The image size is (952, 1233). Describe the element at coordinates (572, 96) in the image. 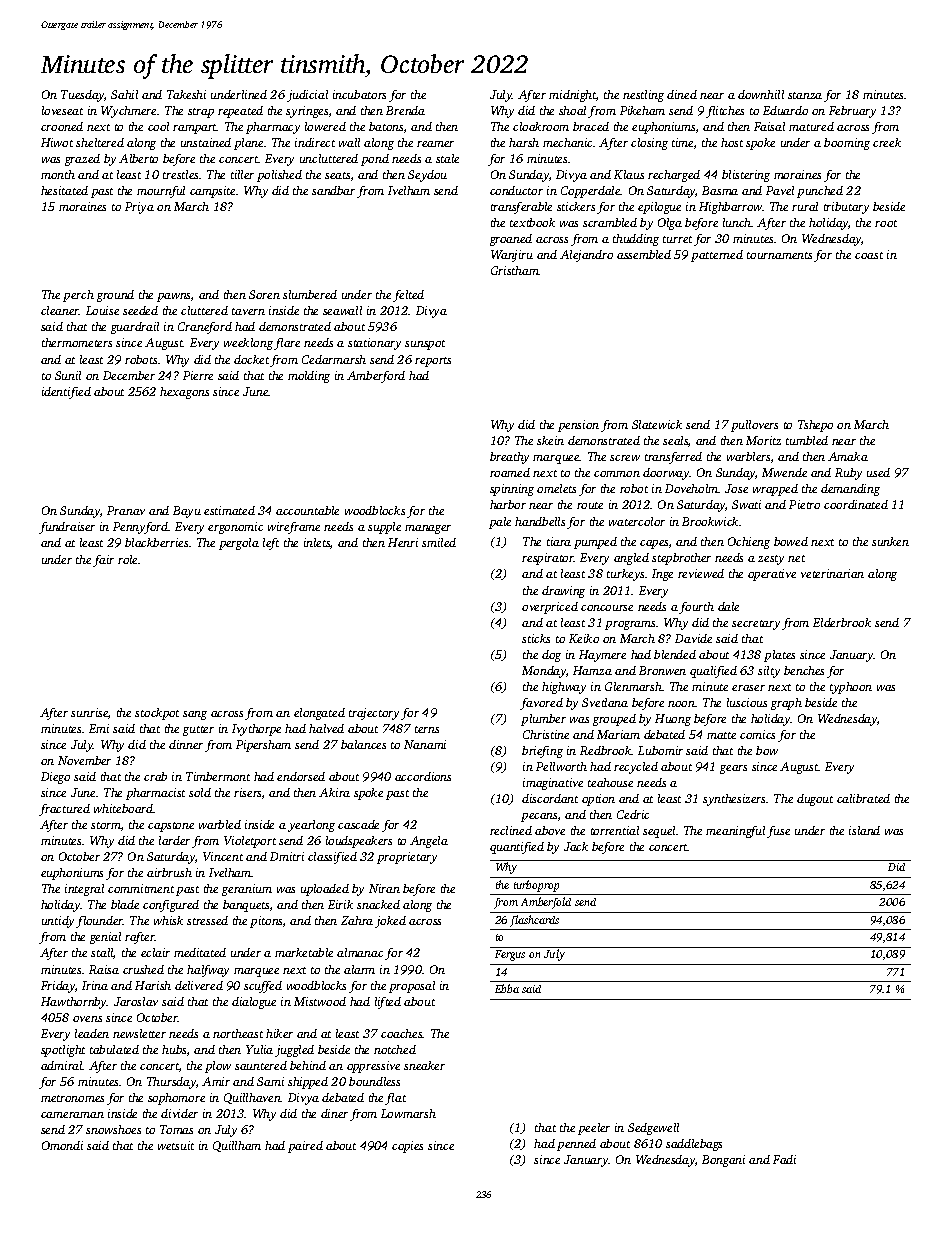

I see `midnight` at that location.
